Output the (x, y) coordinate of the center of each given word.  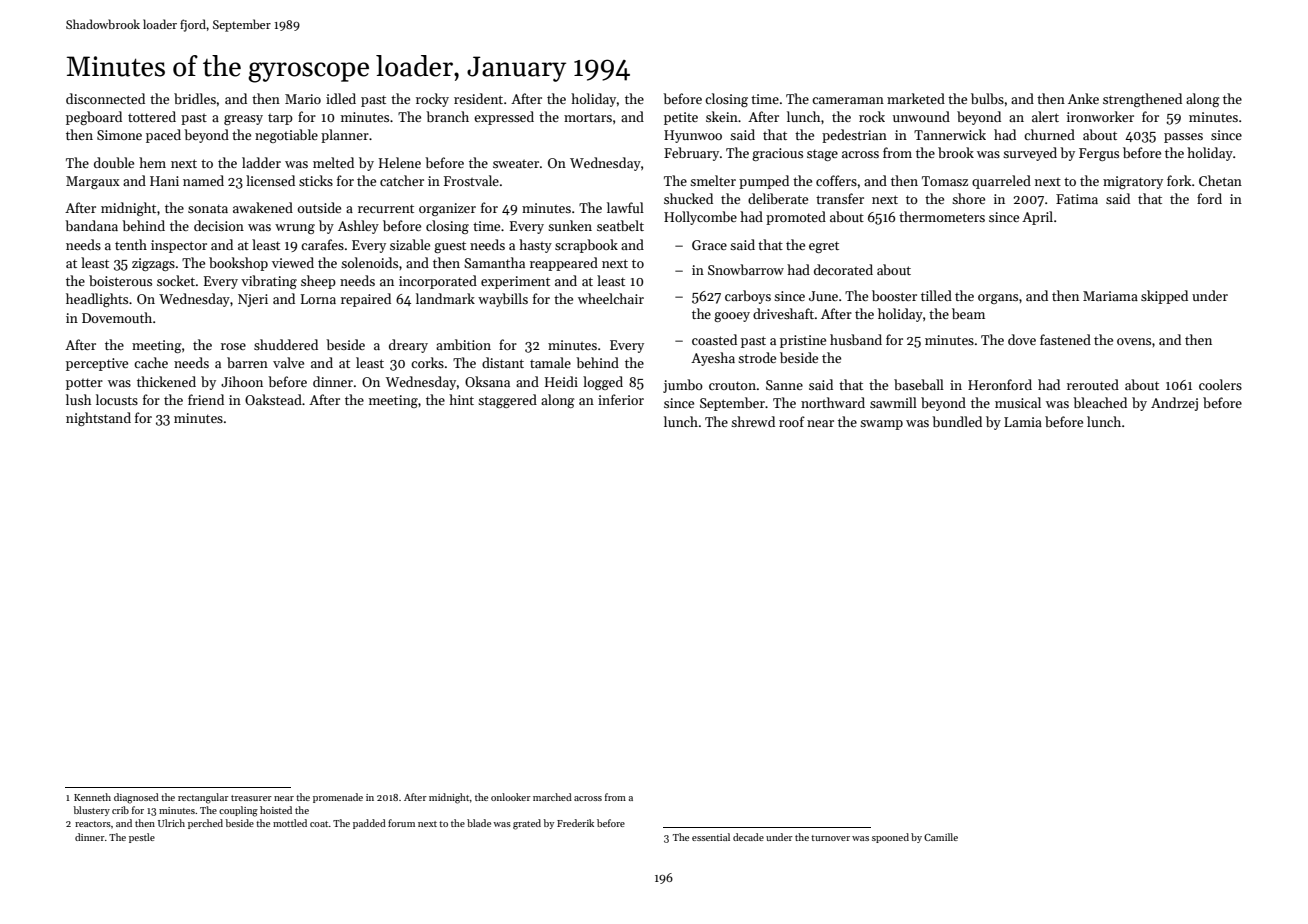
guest (450, 247)
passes (1183, 138)
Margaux (93, 182)
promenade (338, 798)
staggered (507, 401)
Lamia (1023, 422)
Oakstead (273, 399)
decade (748, 837)
